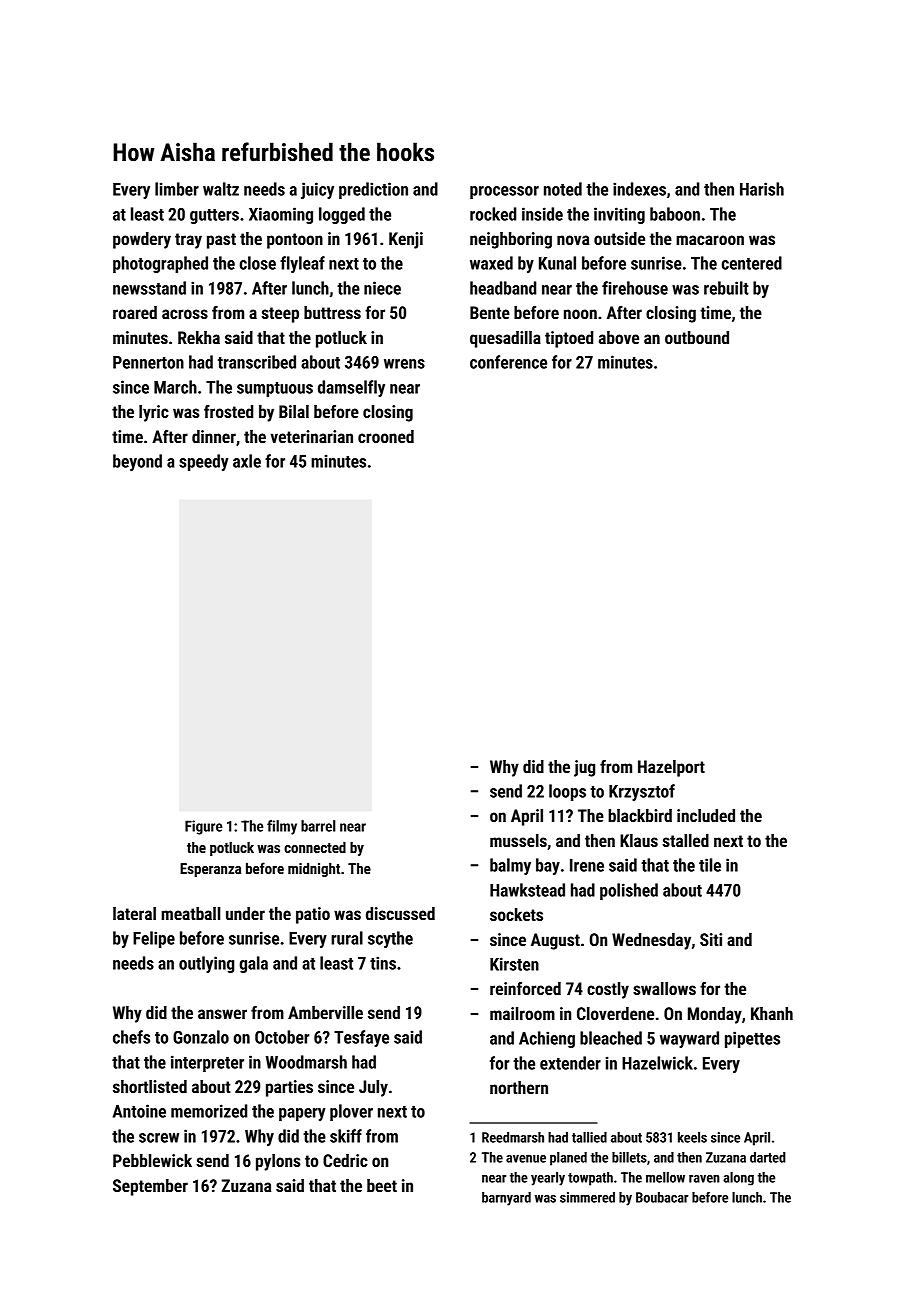 This page has width=908, height=1316. What do you see at coordinates (150, 1187) in the page?
I see `September` at bounding box center [150, 1187].
